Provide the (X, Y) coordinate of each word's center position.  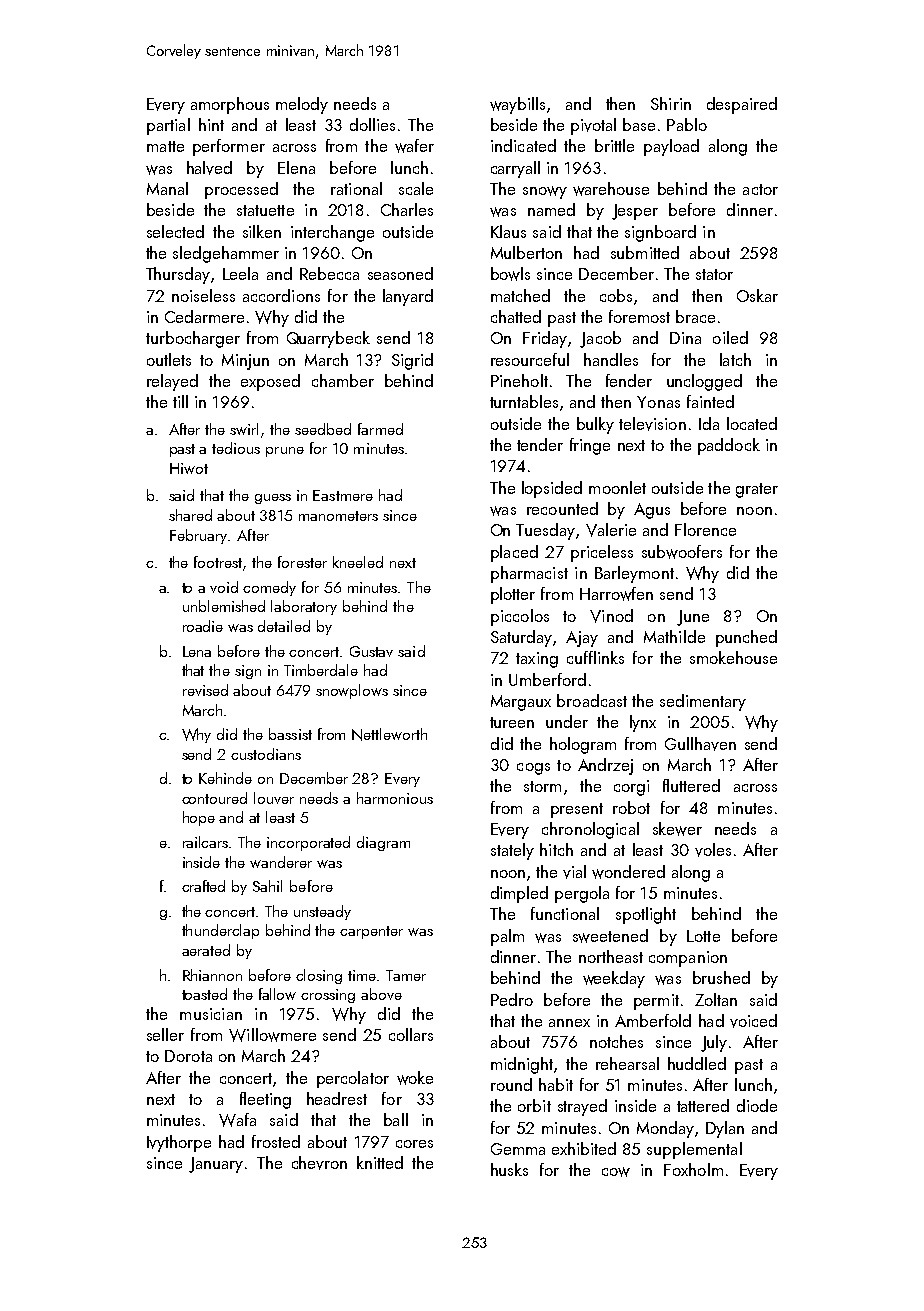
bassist (290, 734)
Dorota (188, 1056)
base (639, 124)
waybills (517, 105)
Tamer (406, 975)
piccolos (520, 617)
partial (168, 126)
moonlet (617, 487)
